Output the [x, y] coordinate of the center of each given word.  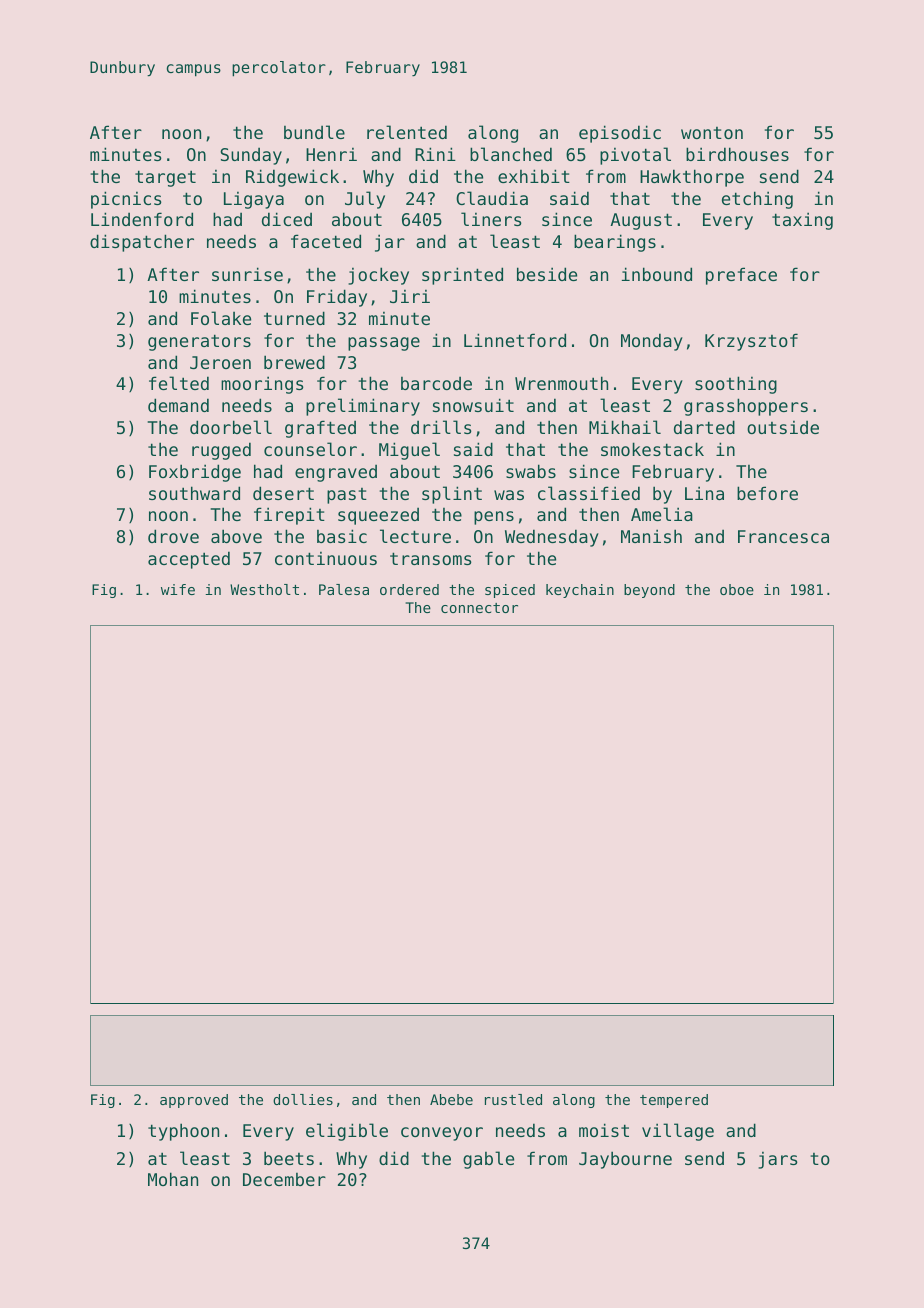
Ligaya [254, 200]
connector [479, 608]
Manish [651, 536]
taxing [802, 221]
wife [178, 589]
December [284, 1179]
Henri [331, 154]
